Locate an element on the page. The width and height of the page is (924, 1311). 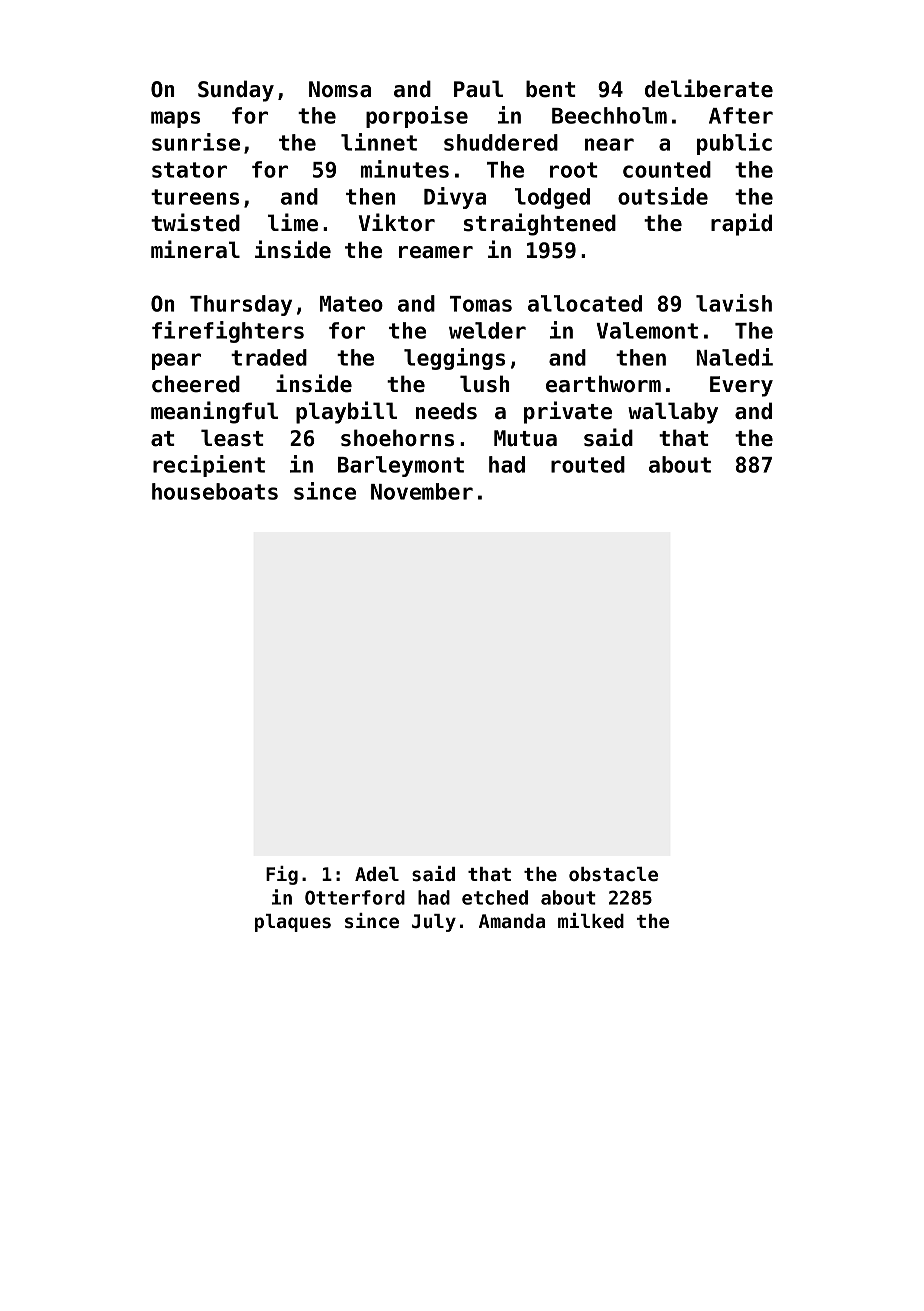
houseboats is located at coordinates (215, 491).
